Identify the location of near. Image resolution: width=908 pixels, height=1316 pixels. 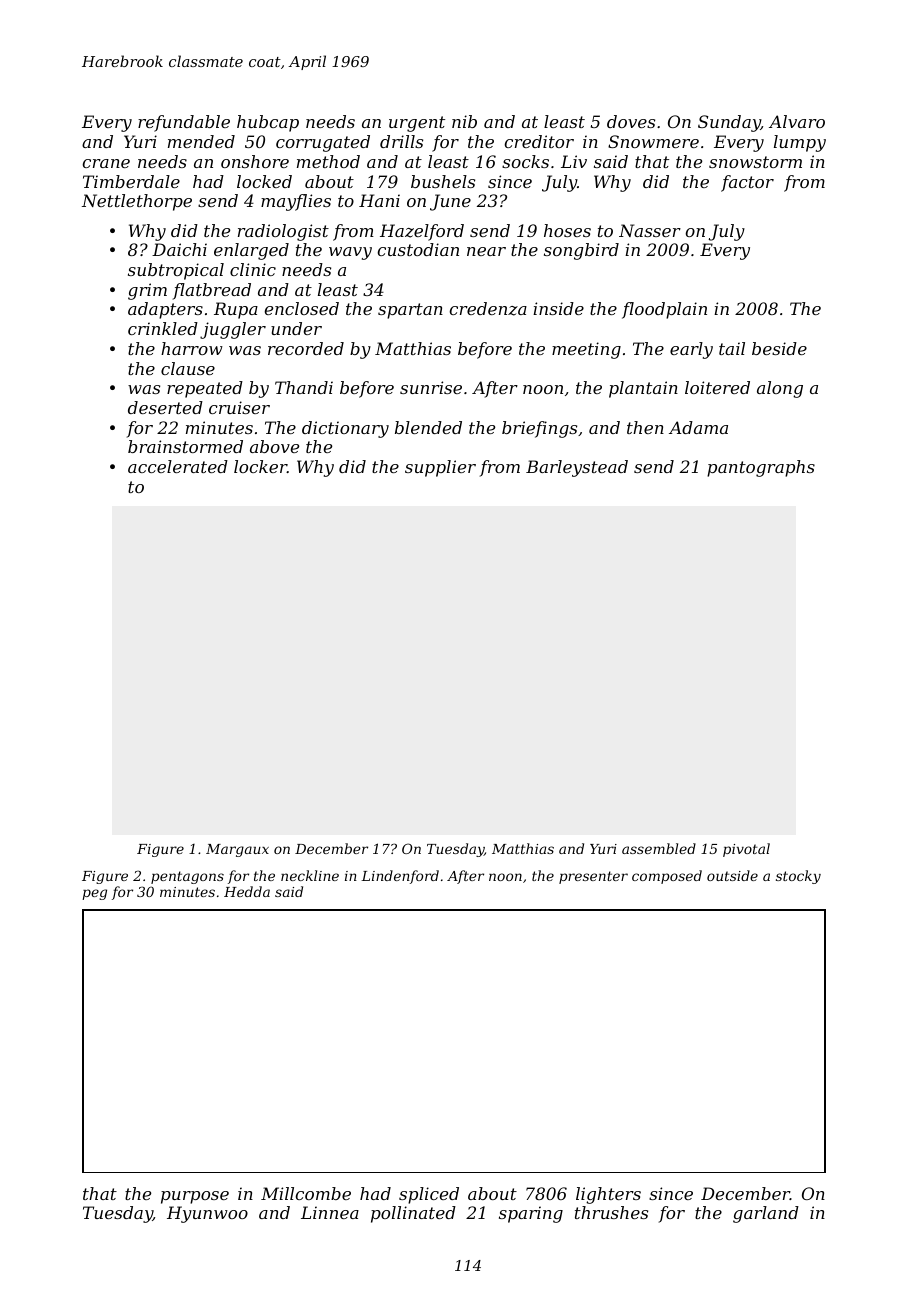
(486, 251).
